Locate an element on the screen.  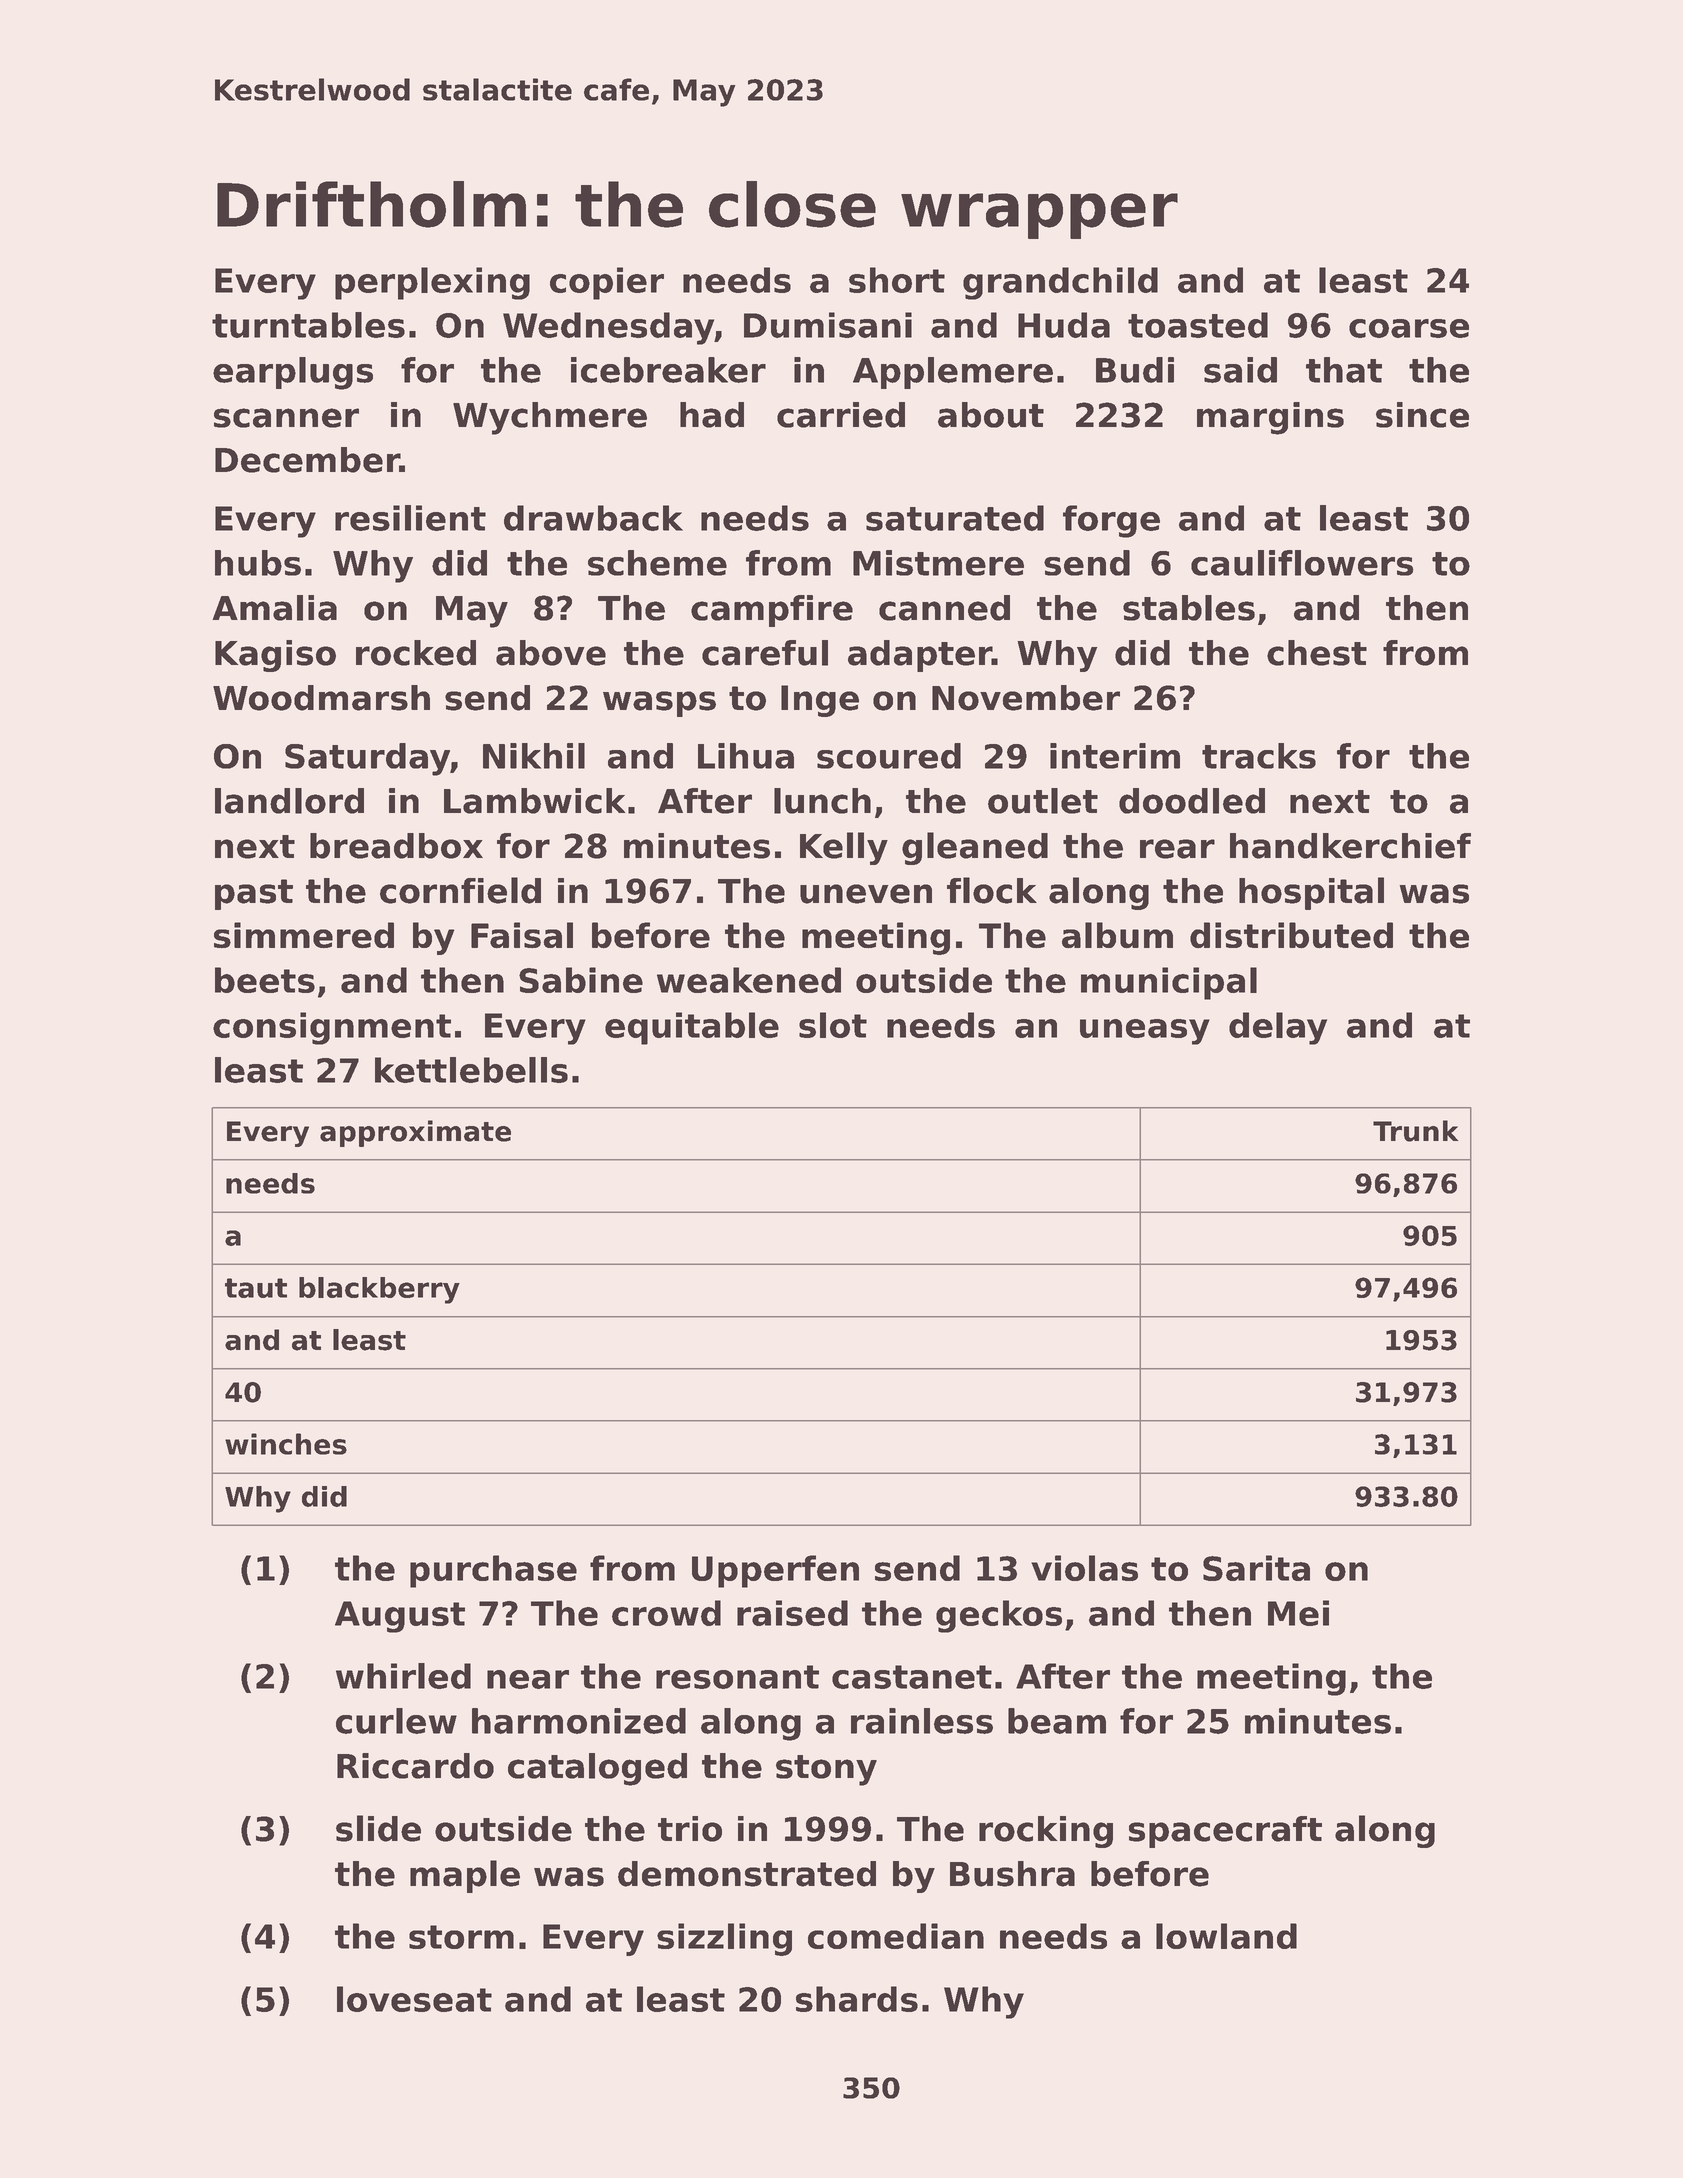
tracks is located at coordinates (1259, 756).
